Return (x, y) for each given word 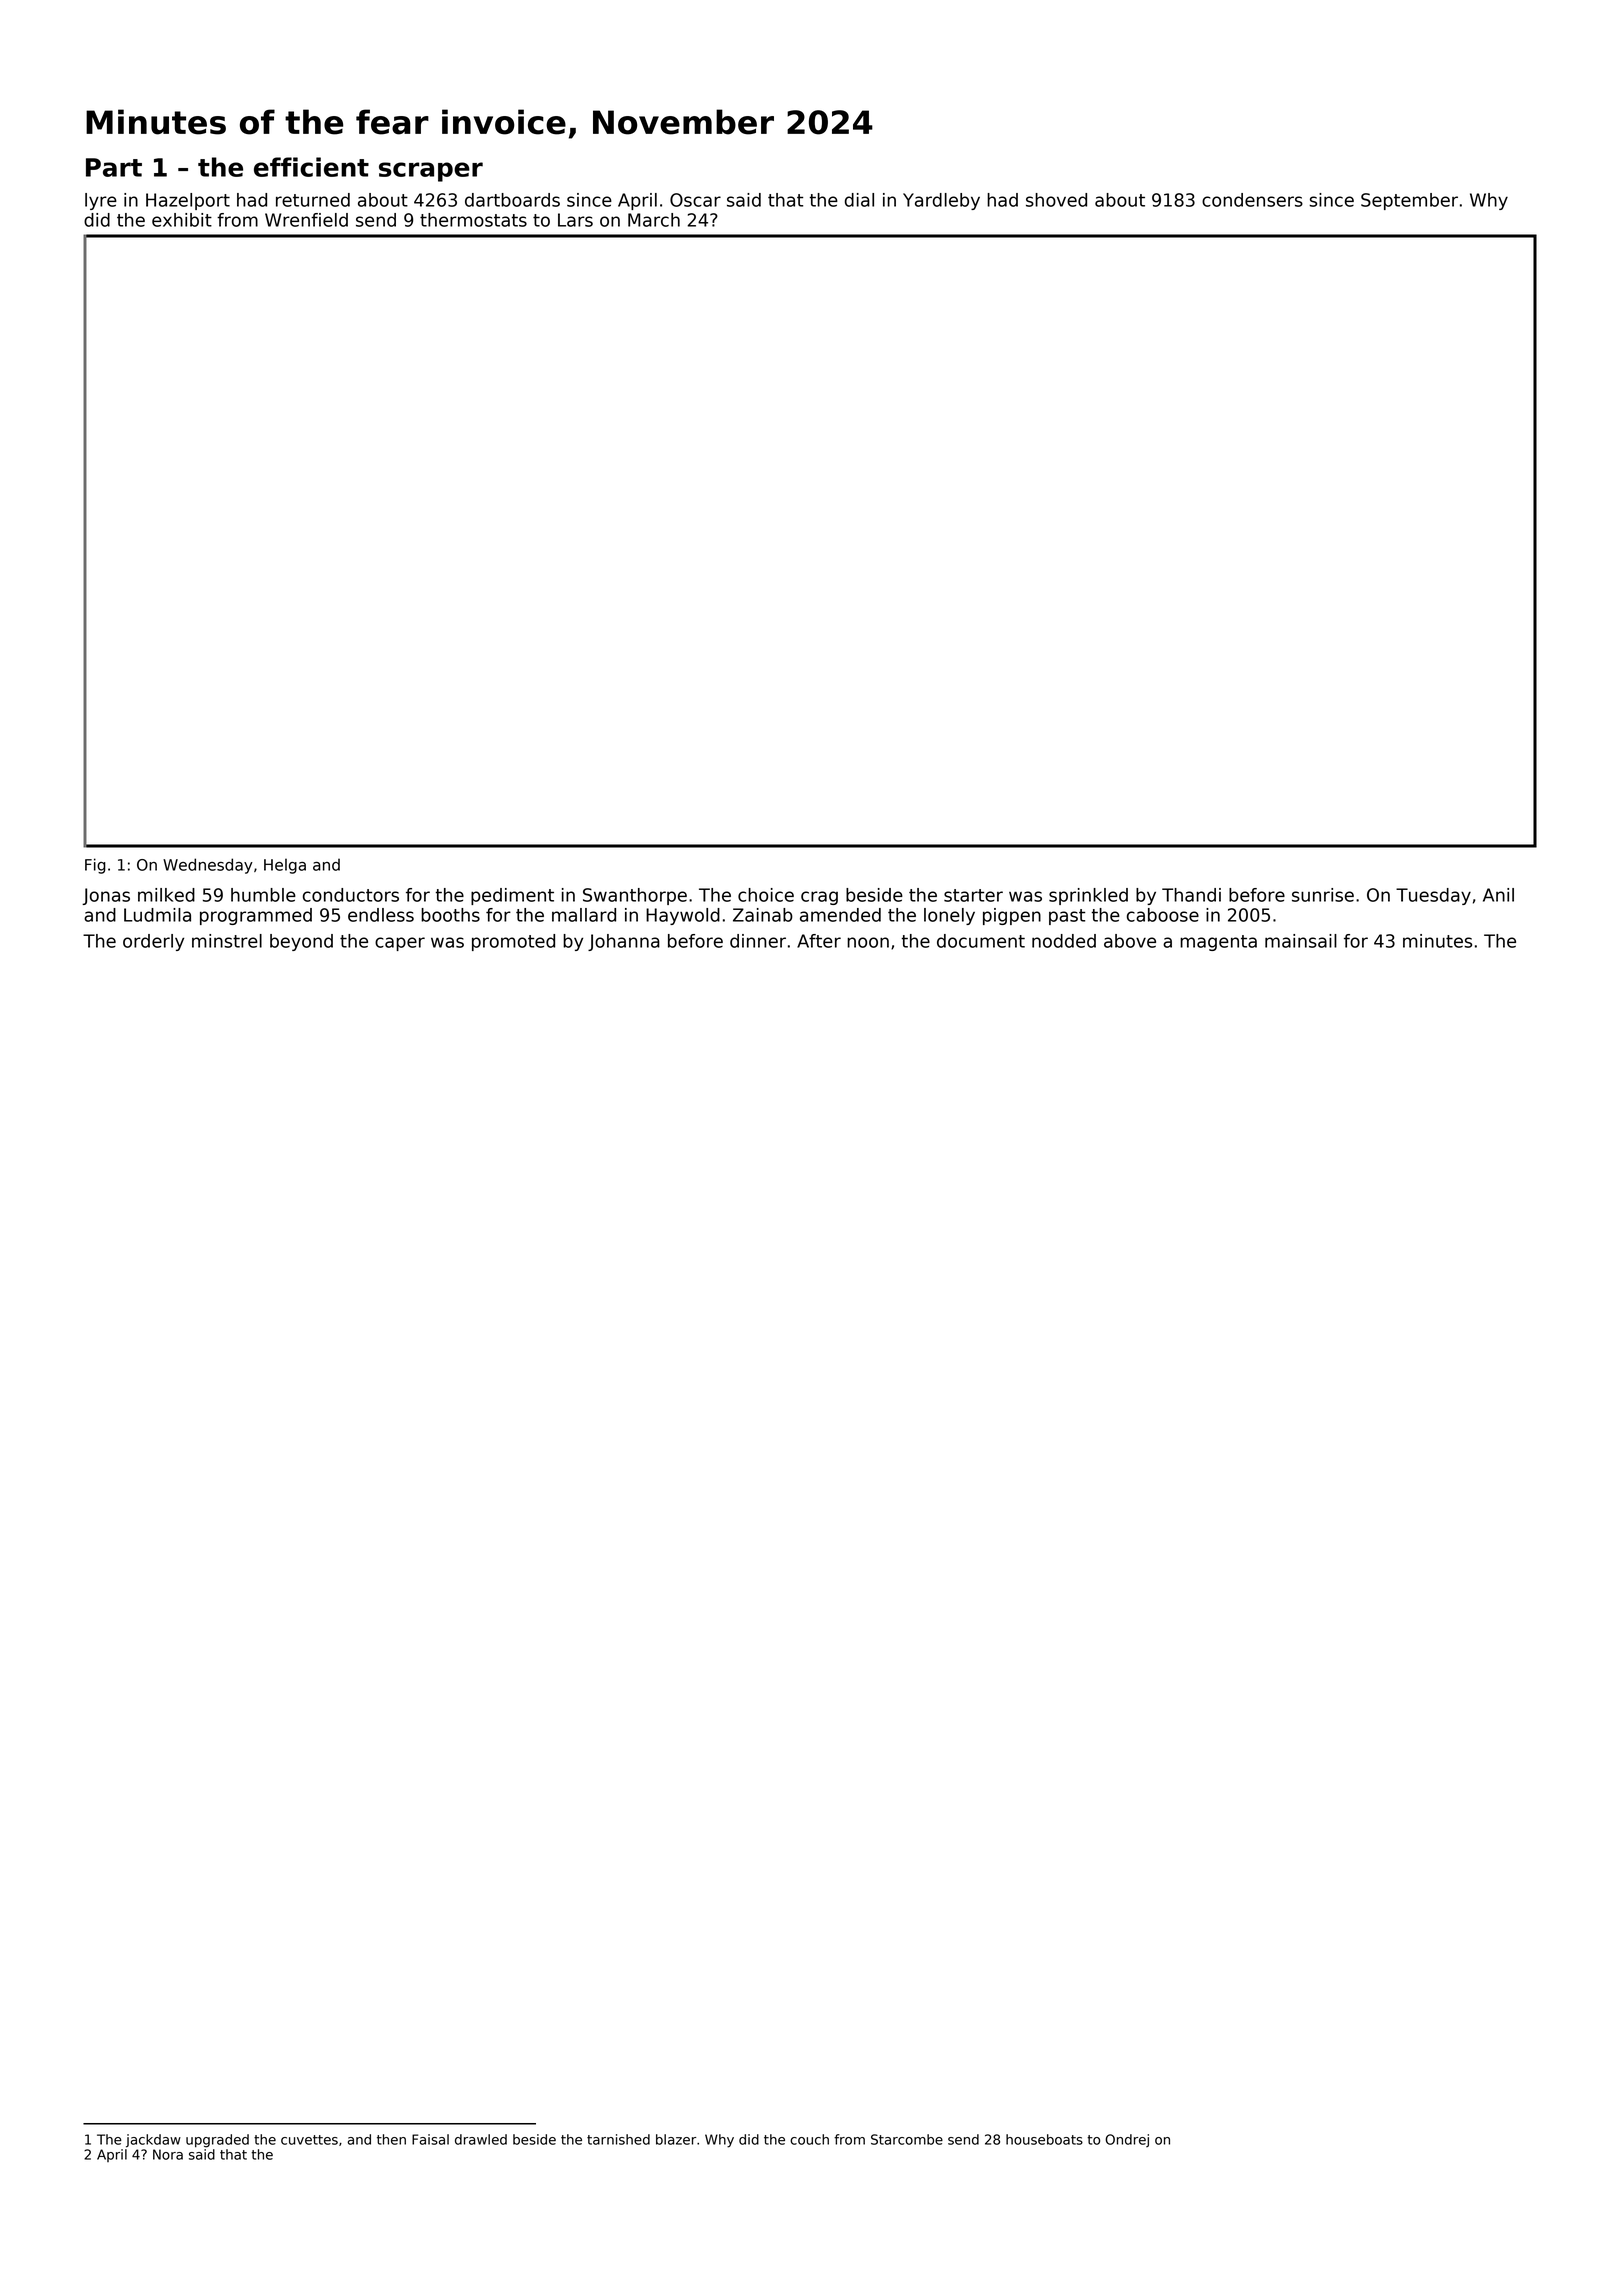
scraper (431, 172)
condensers (1252, 200)
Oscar (695, 200)
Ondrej (1127, 2140)
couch (809, 2139)
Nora (168, 2154)
